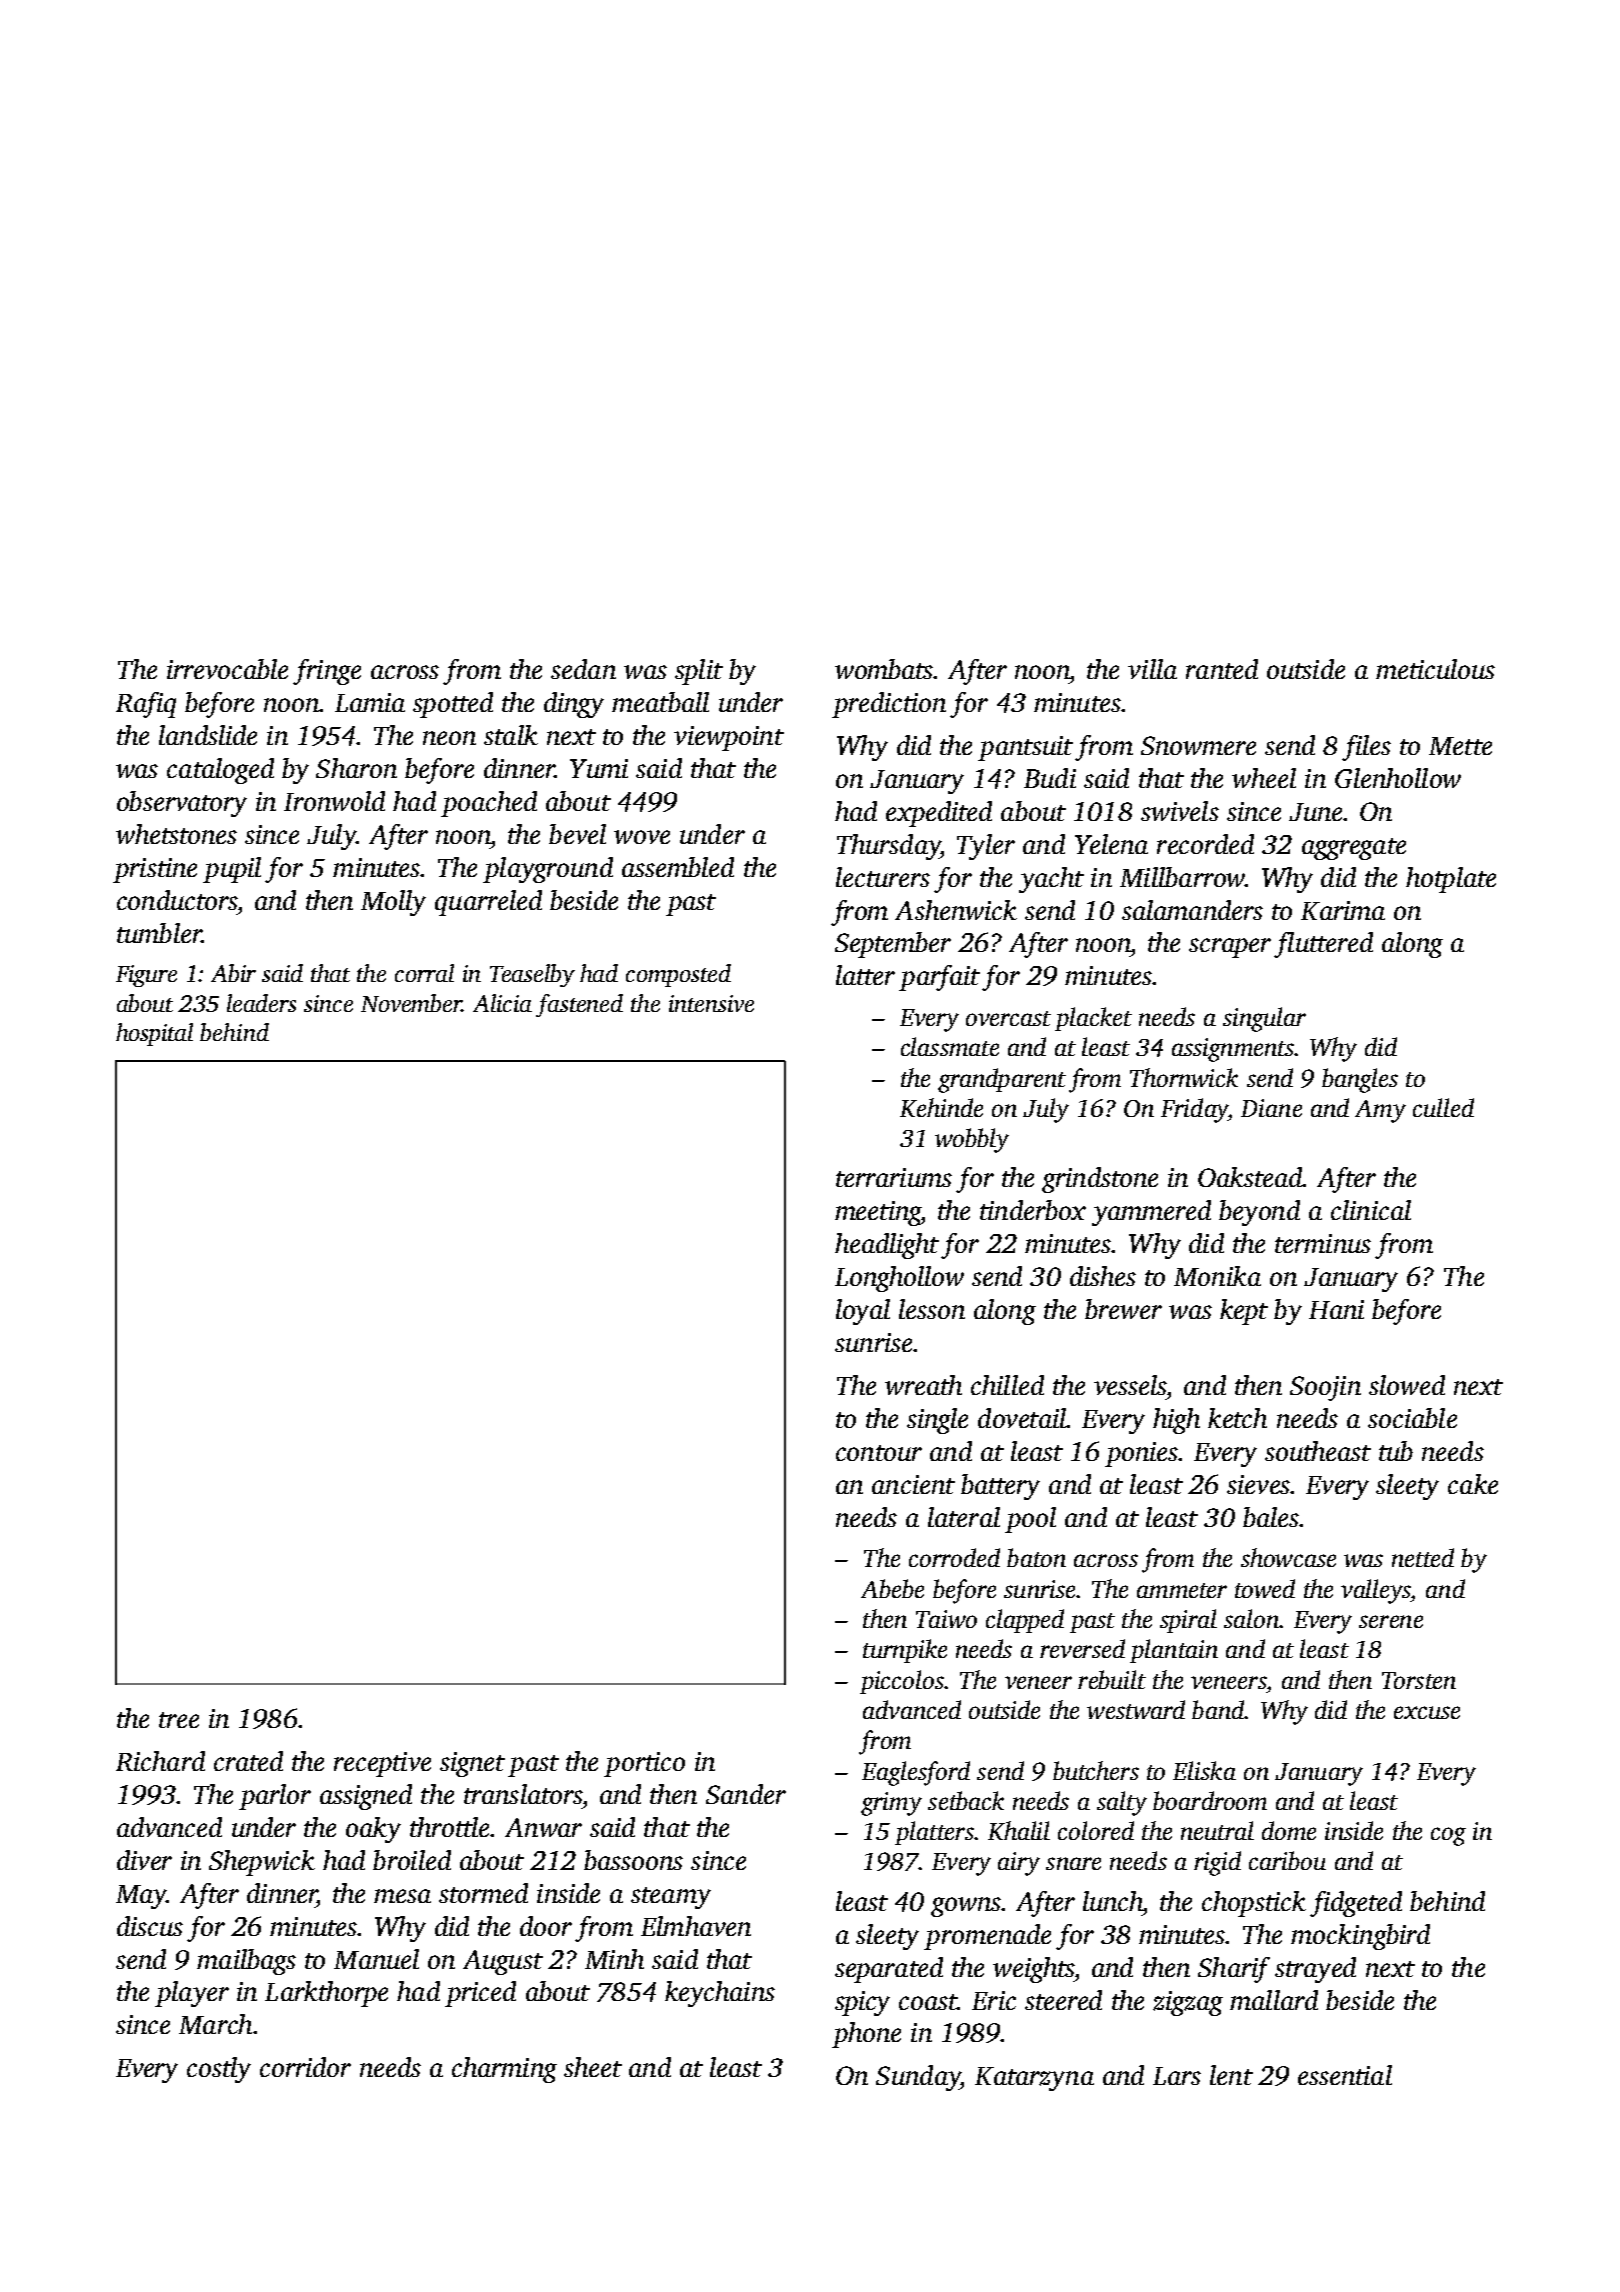  I want to click on sedan, so click(583, 669).
